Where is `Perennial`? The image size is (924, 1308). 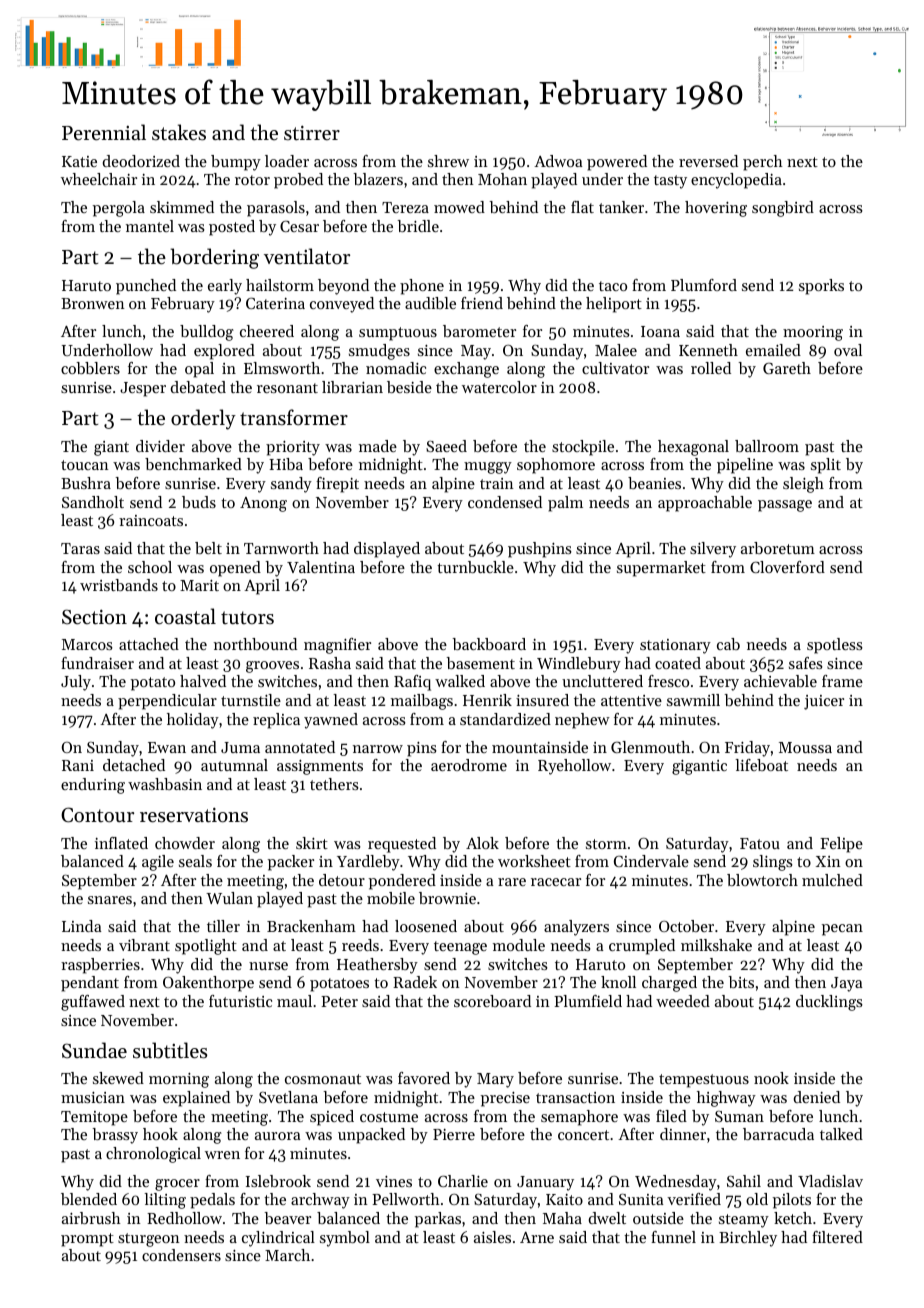
Perennial is located at coordinates (104, 132).
